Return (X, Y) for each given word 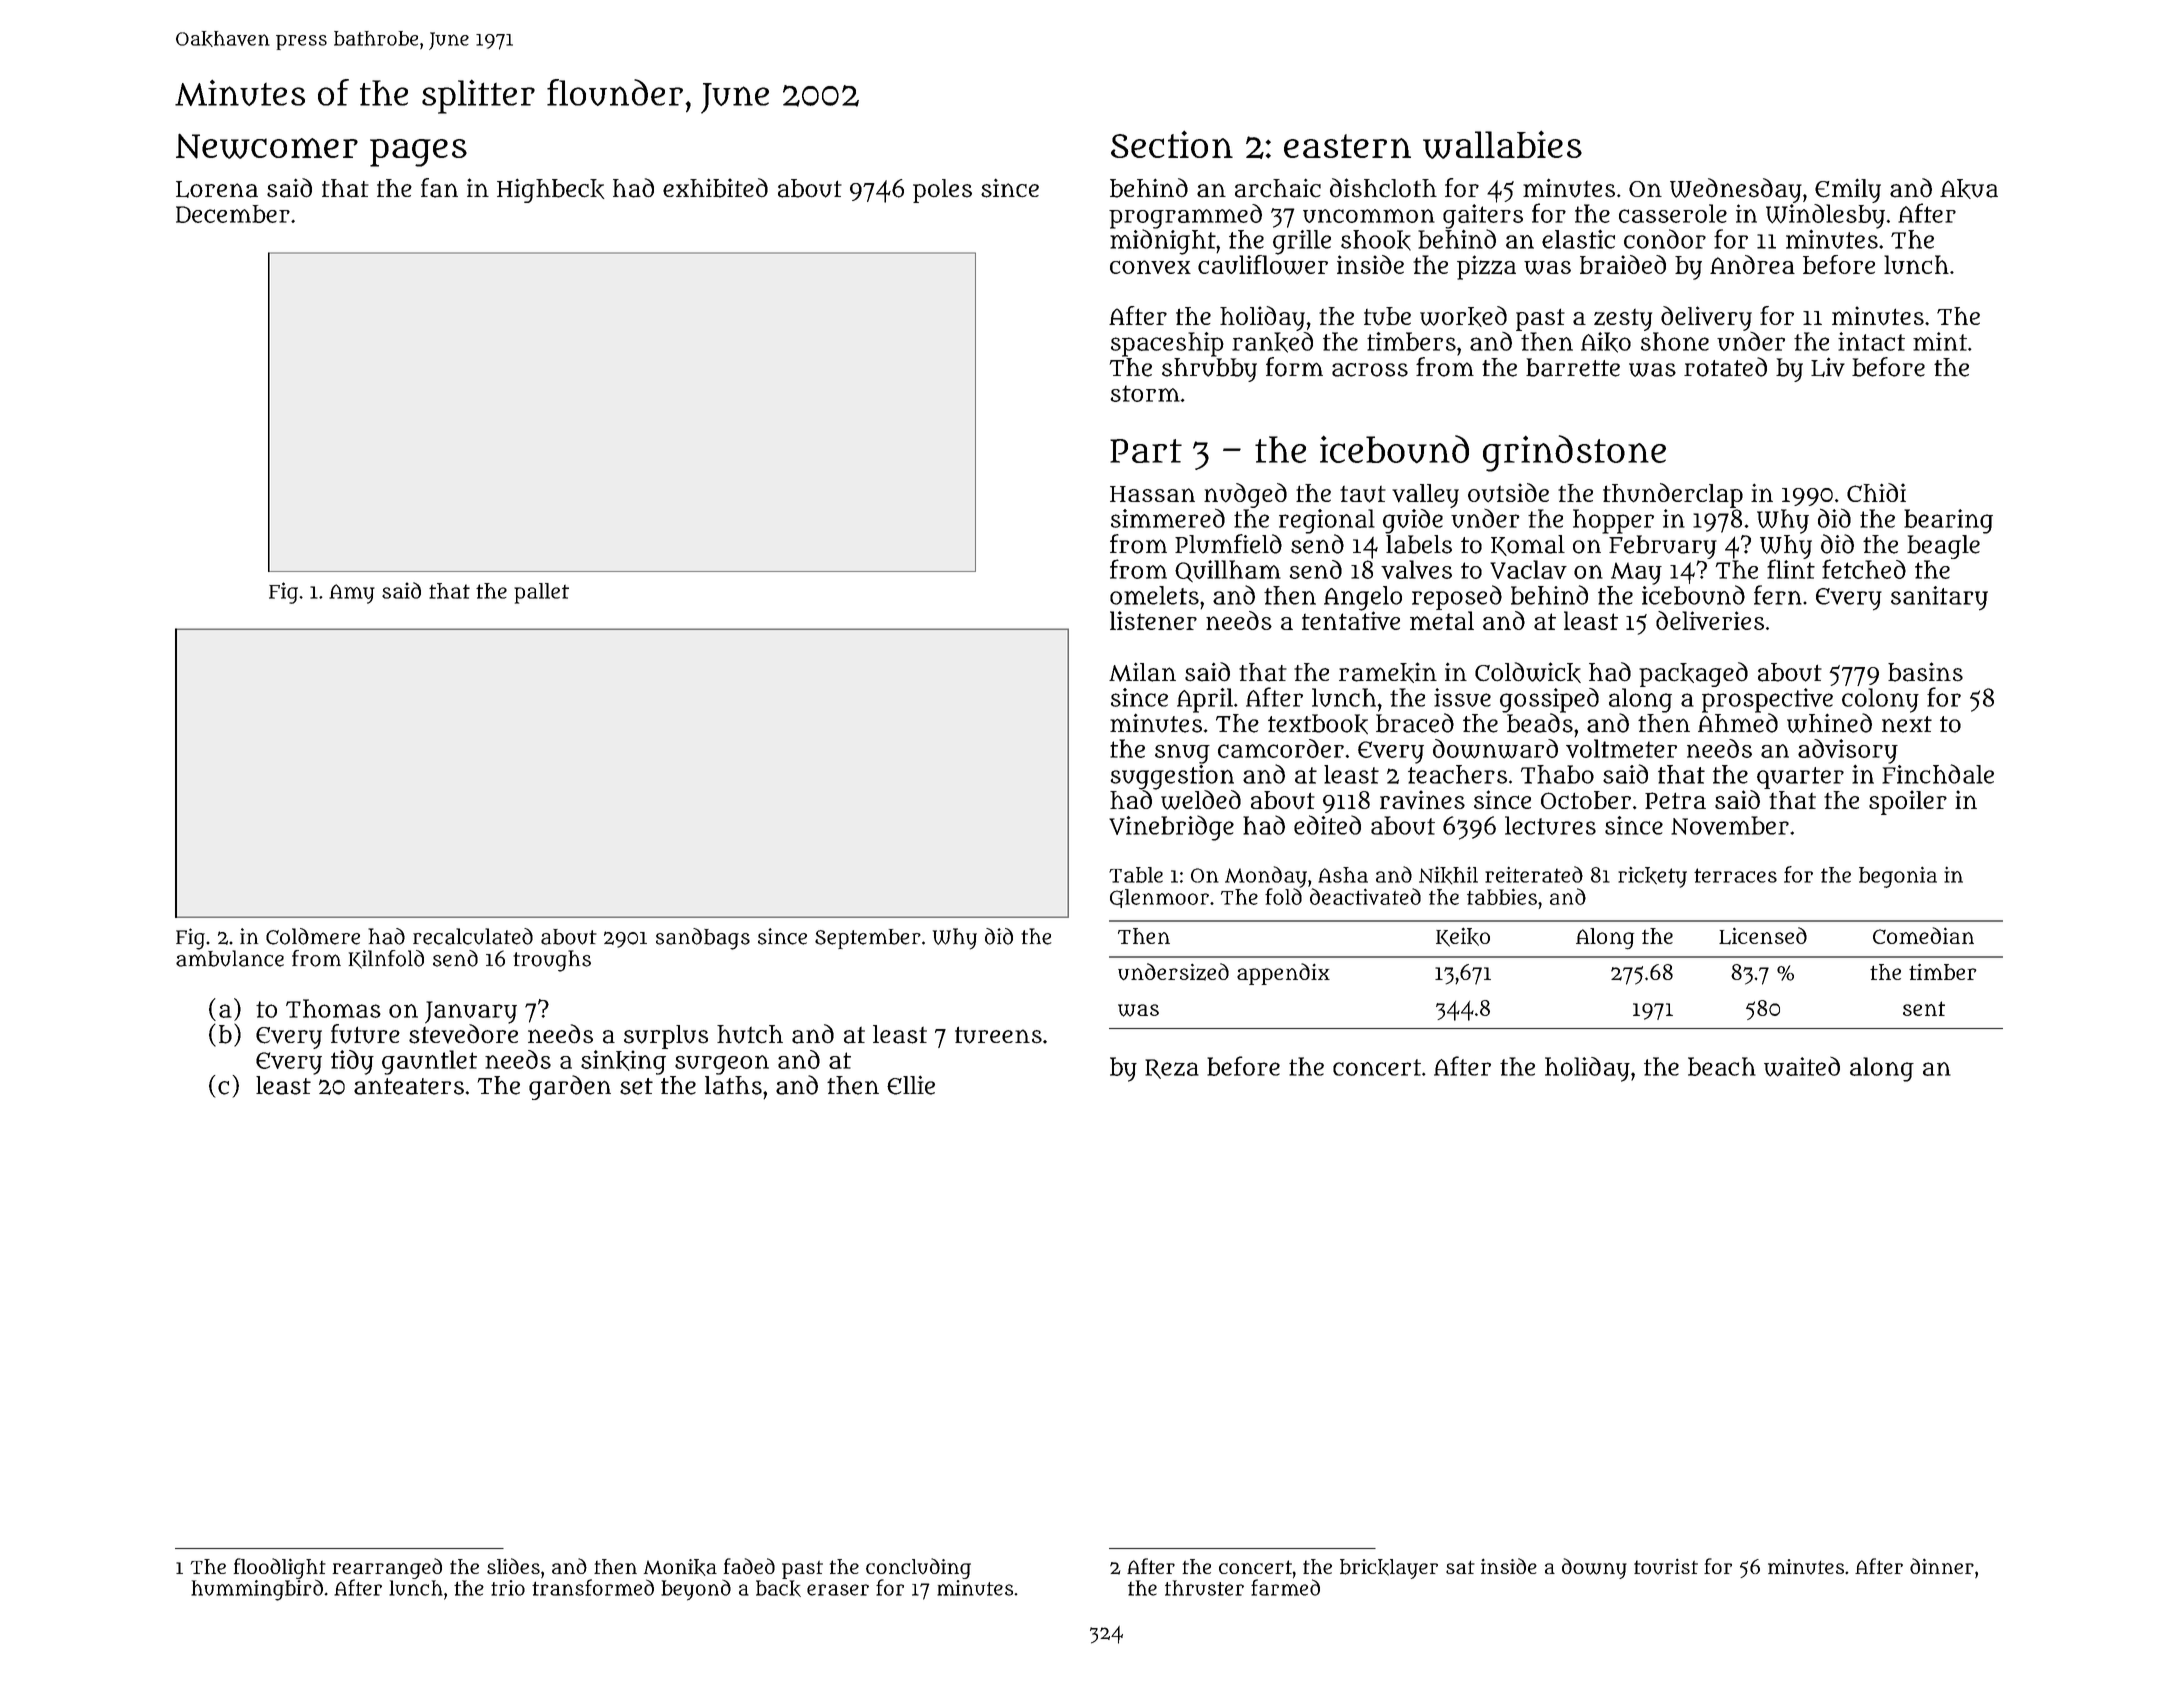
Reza (1172, 1069)
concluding (918, 1568)
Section (1172, 144)
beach (1722, 1066)
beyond (696, 1590)
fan (439, 188)
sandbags (703, 939)
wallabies (1502, 144)
